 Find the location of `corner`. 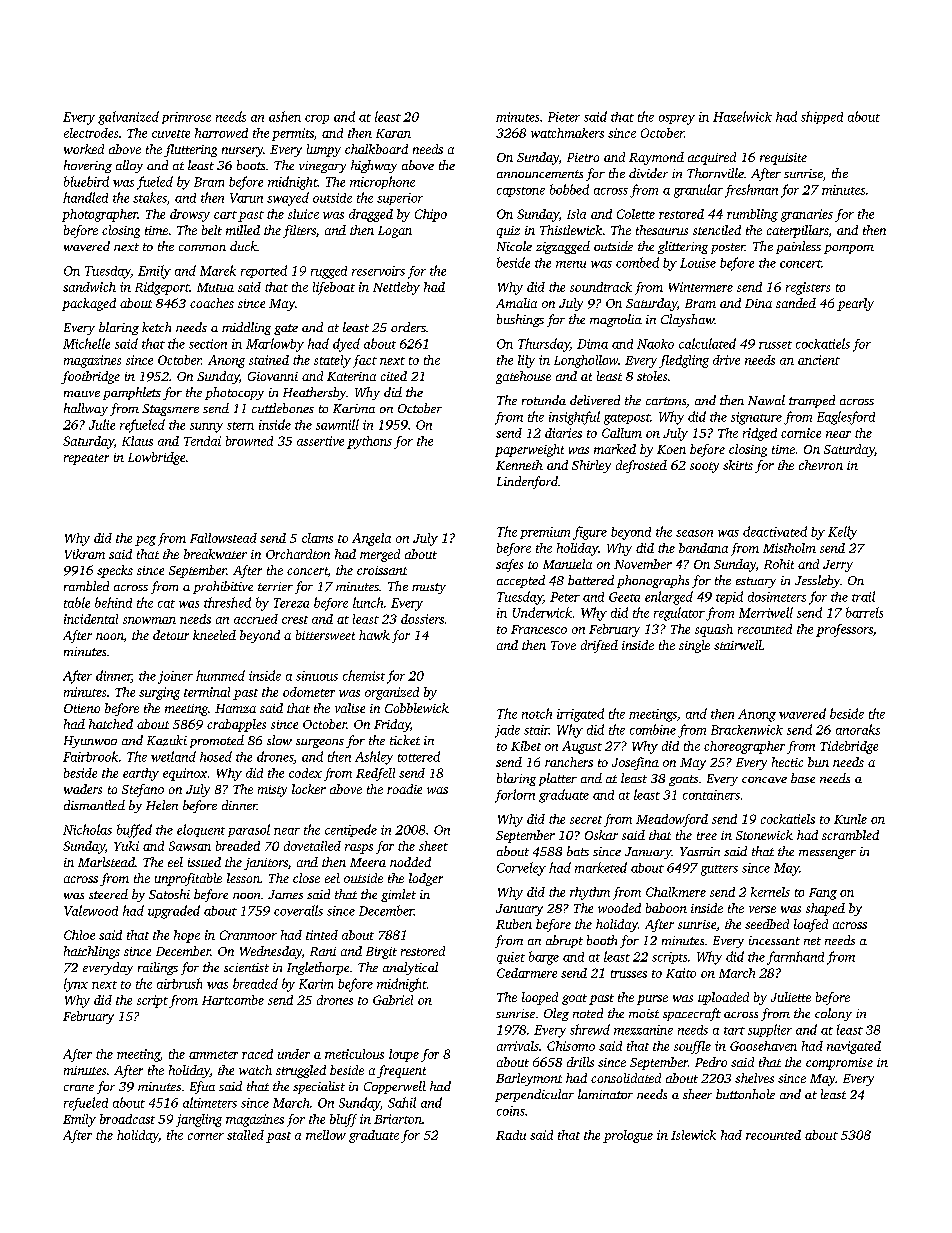

corner is located at coordinates (206, 1136).
